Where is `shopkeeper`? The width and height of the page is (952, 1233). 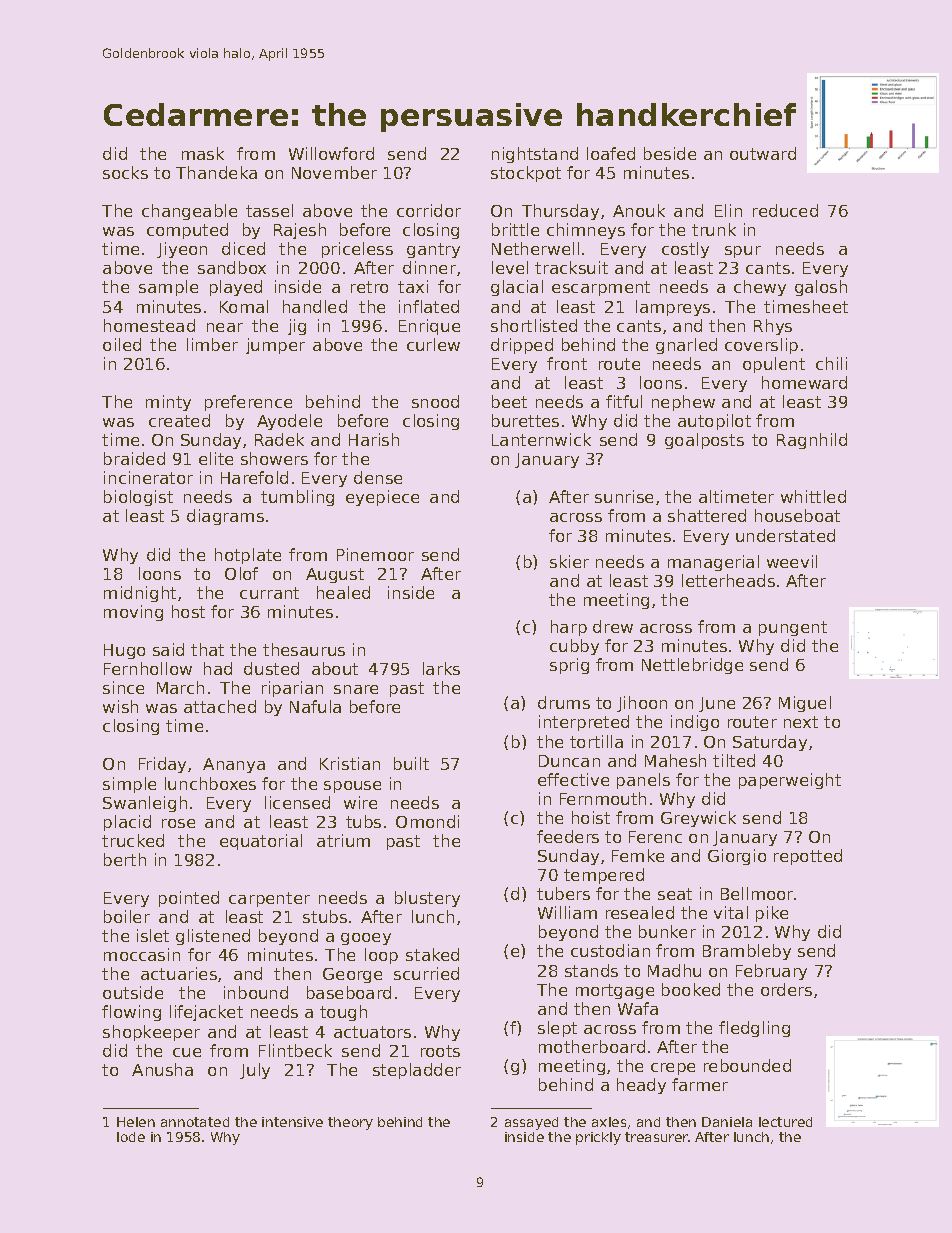 shopkeeper is located at coordinates (151, 1033).
